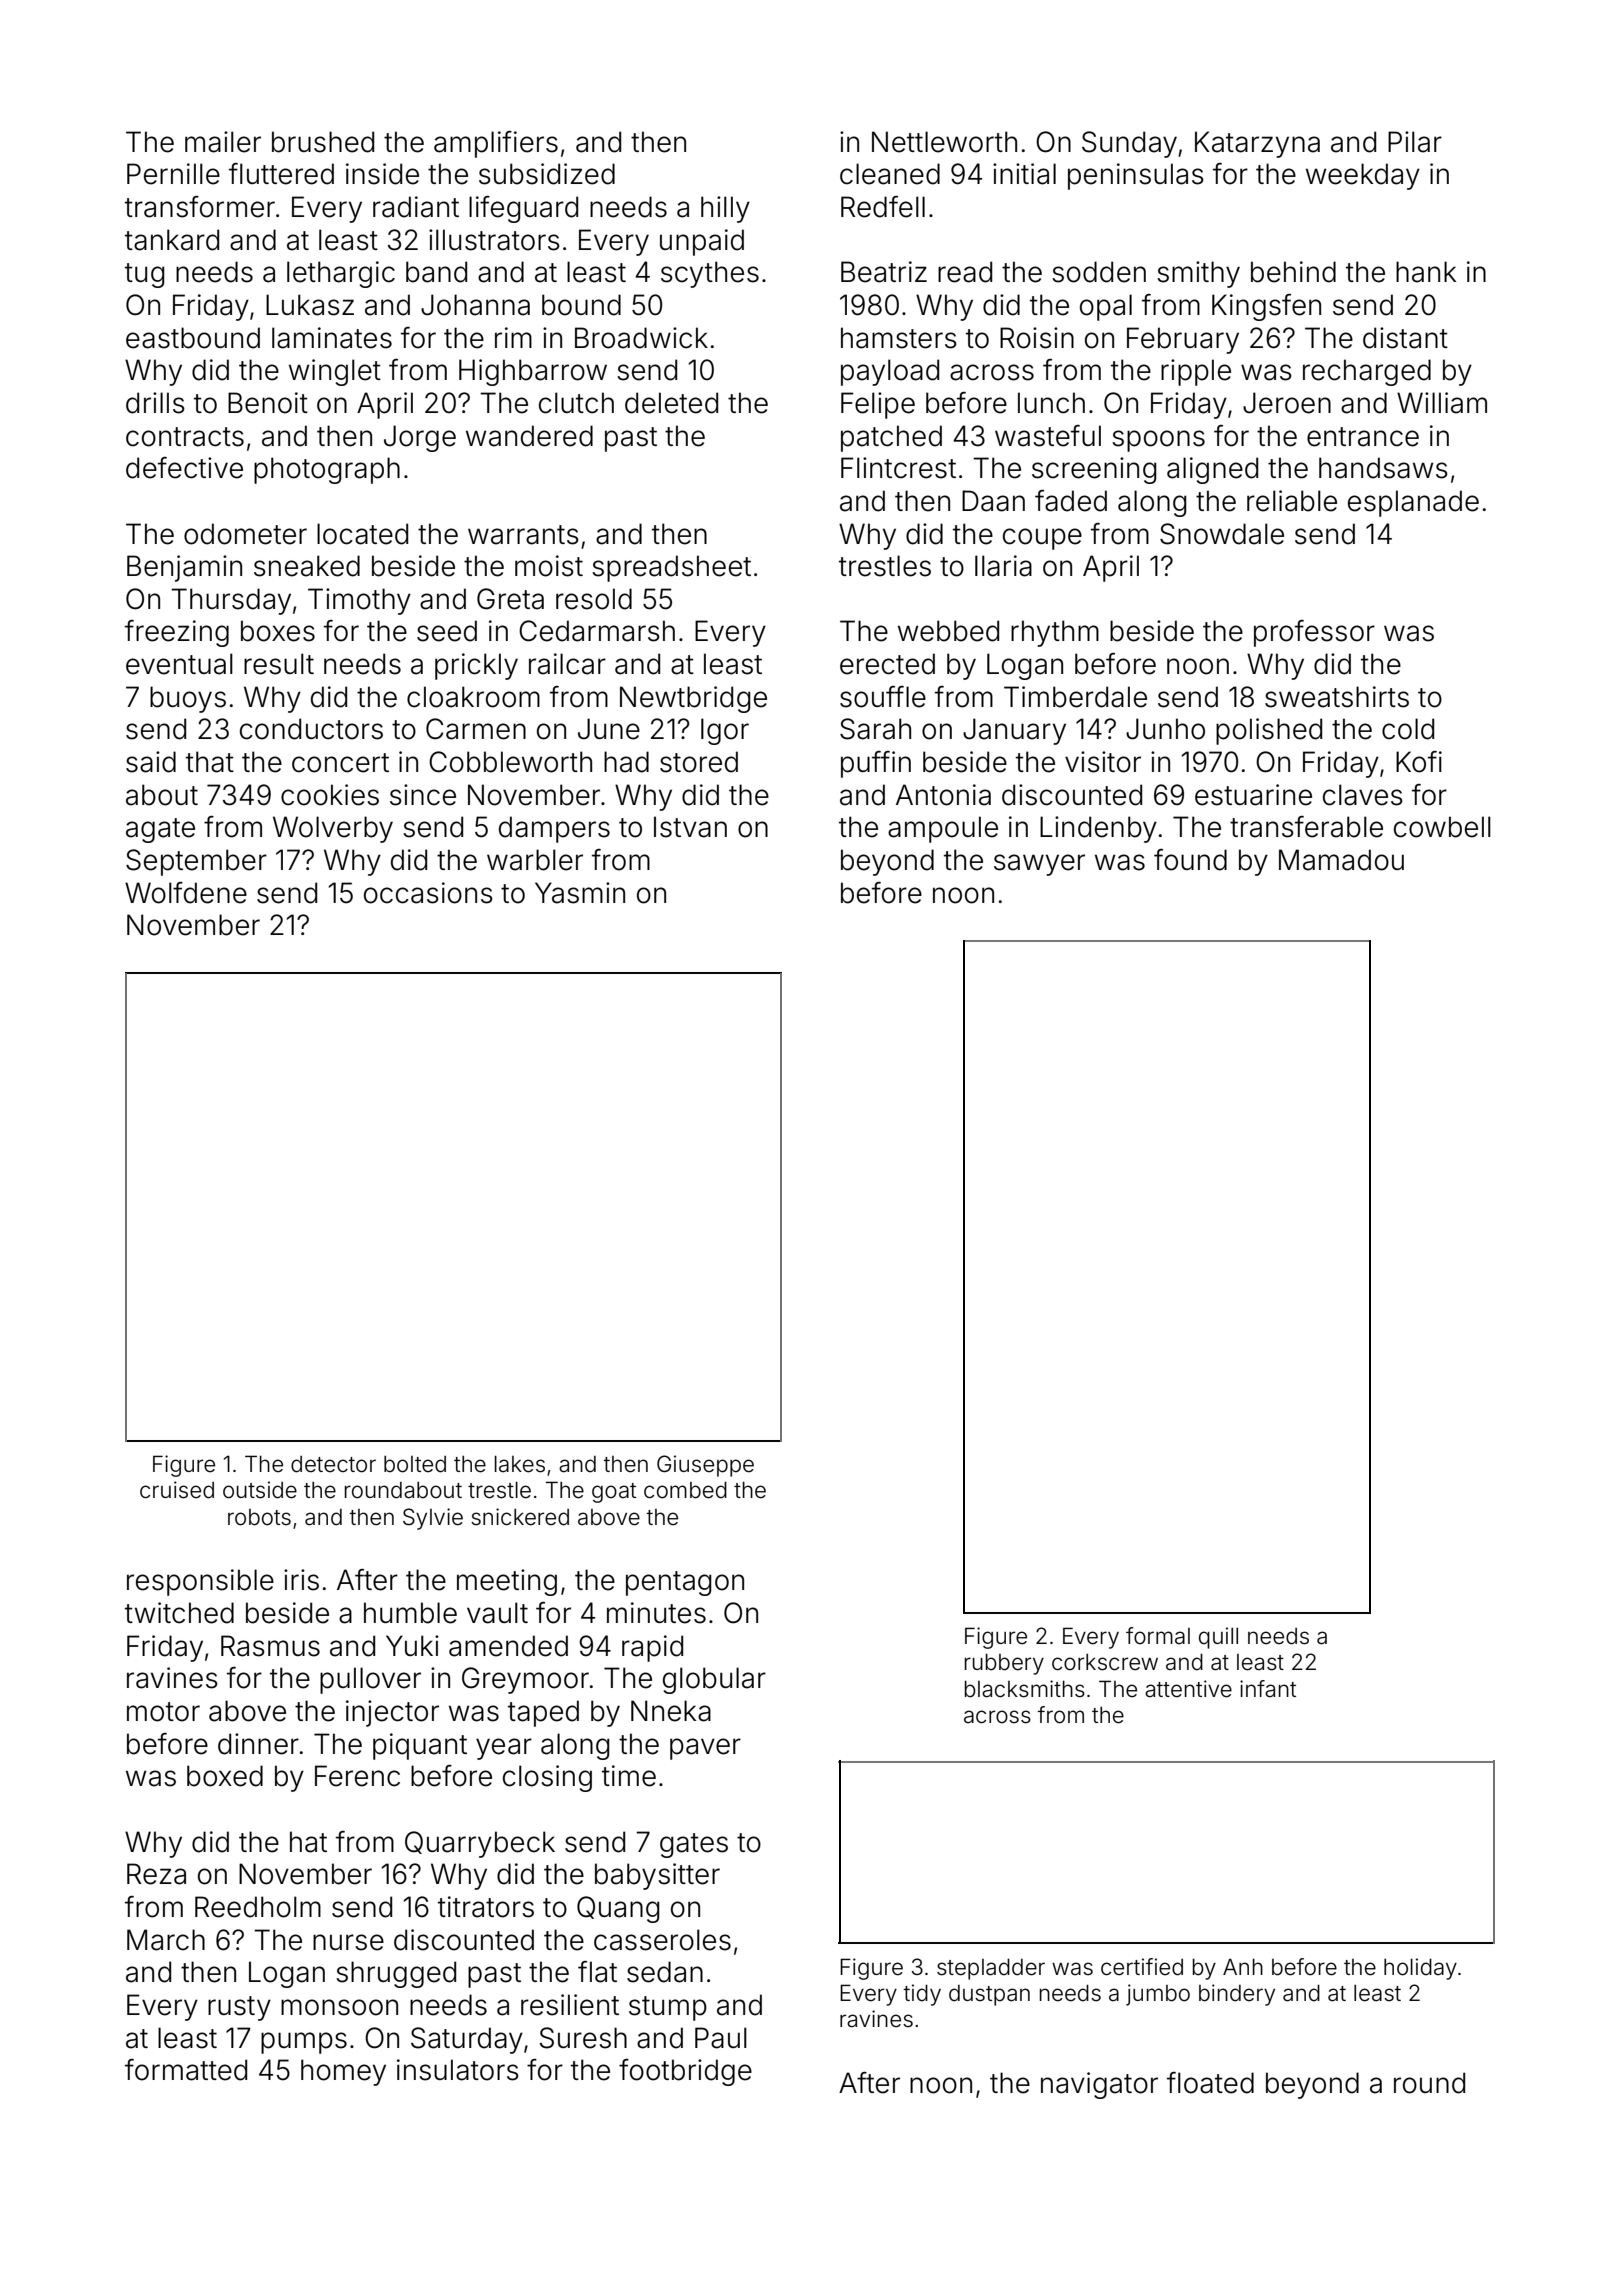 Image resolution: width=1620 pixels, height=2292 pixels. Describe the element at coordinates (357, 1776) in the document. I see `Ferenc` at that location.
